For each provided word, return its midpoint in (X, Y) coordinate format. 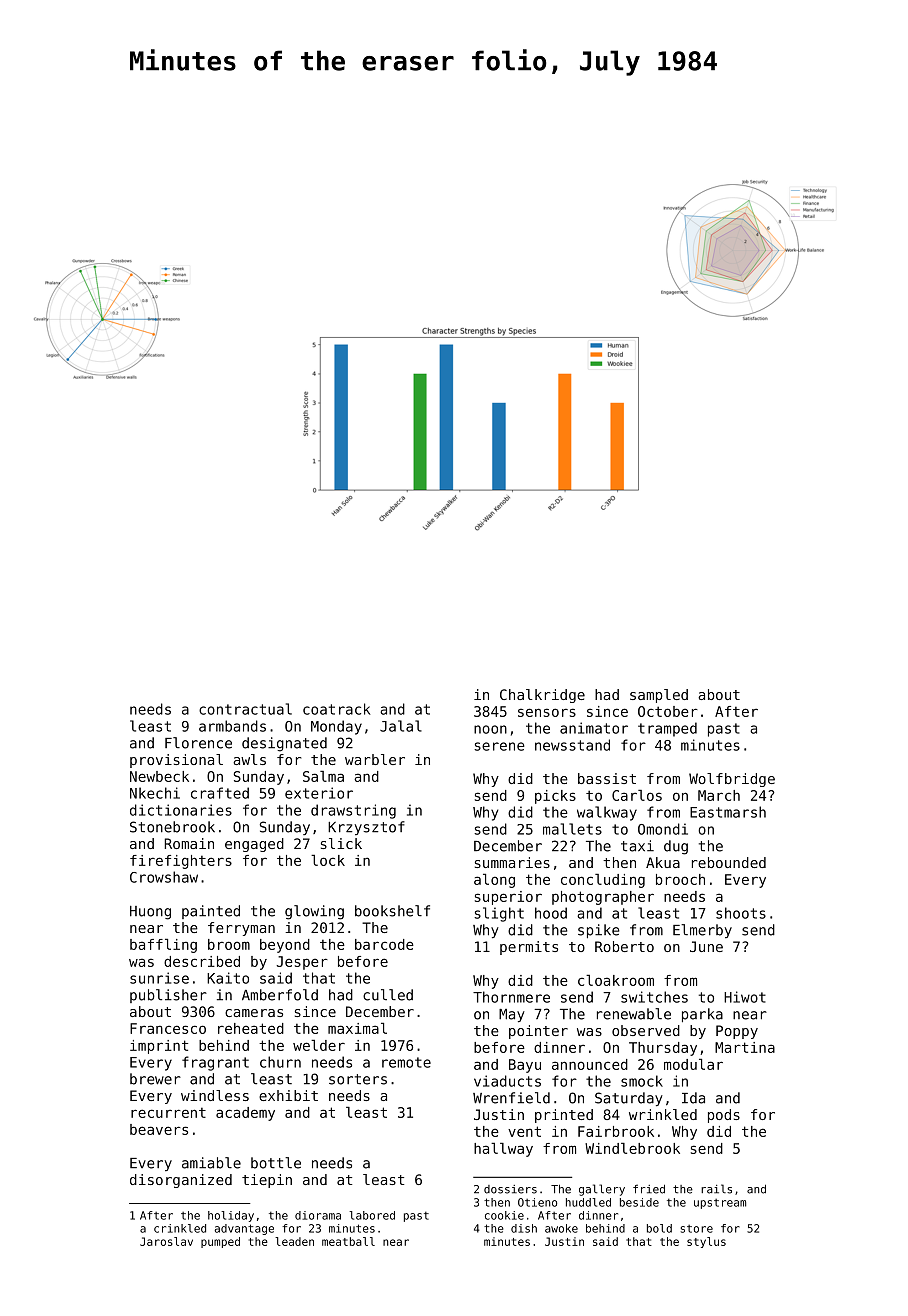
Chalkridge (542, 696)
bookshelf (392, 911)
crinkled (180, 1228)
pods (724, 1116)
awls (249, 759)
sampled (659, 696)
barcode (384, 944)
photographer (603, 898)
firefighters (181, 862)
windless (215, 1095)
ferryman (241, 929)
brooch (680, 879)
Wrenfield (511, 1098)
